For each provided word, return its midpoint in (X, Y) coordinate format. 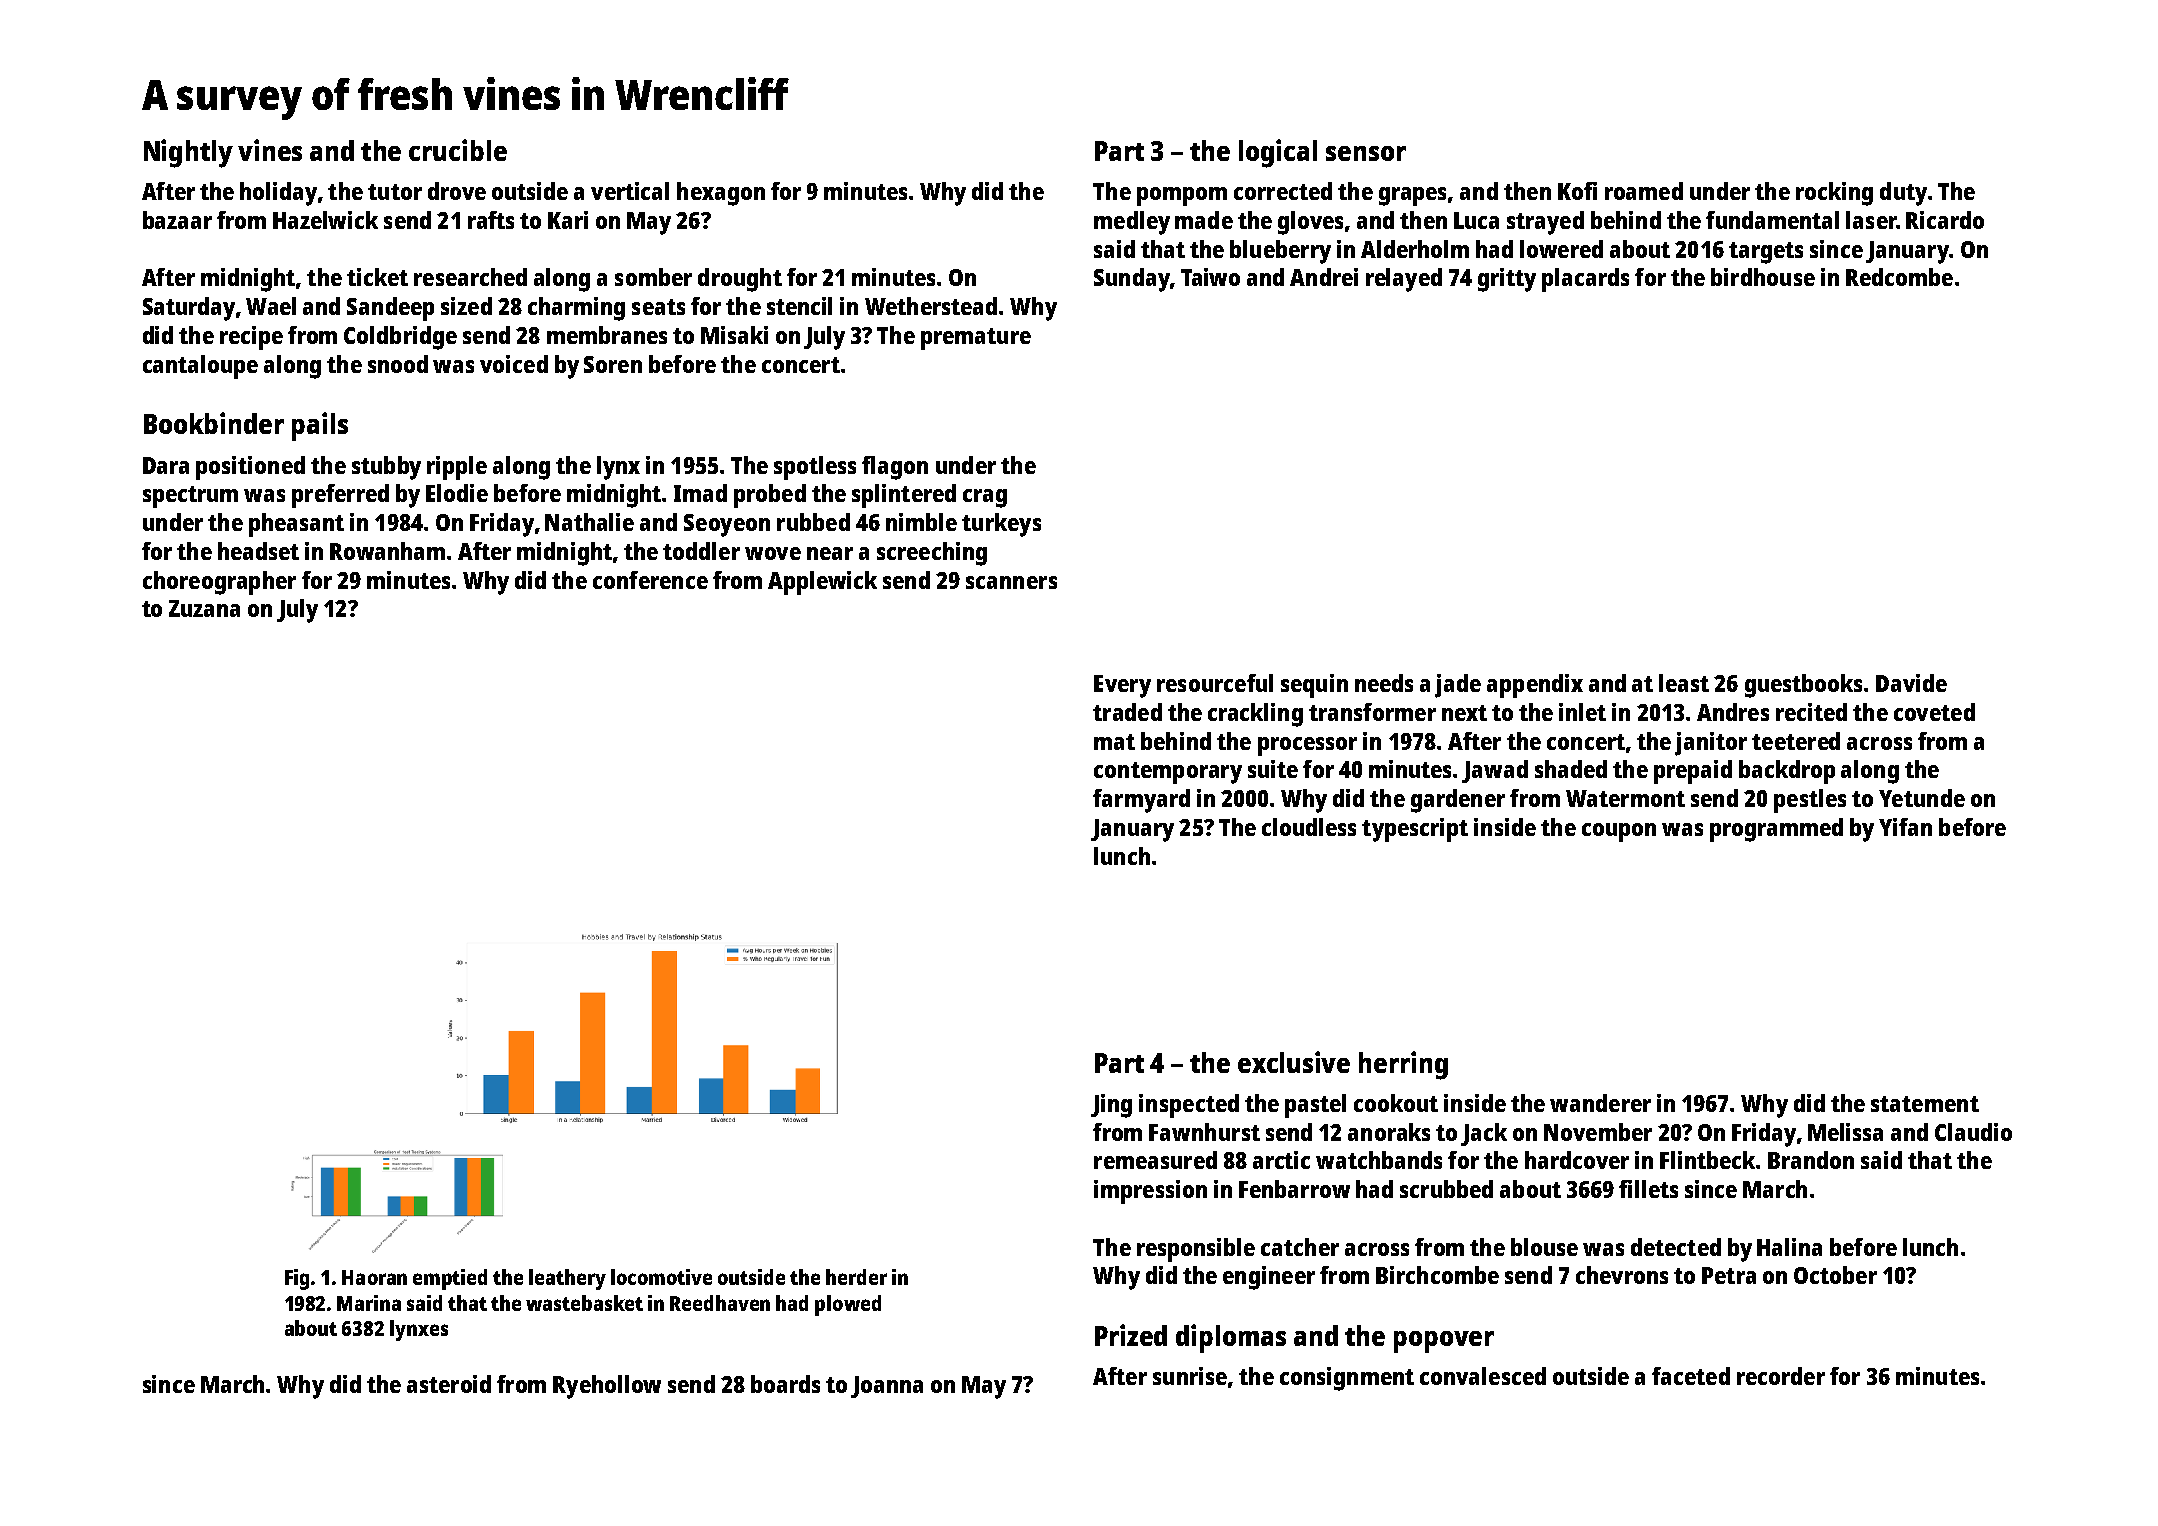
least (1684, 683)
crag (985, 498)
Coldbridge (400, 338)
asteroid (449, 1384)
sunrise (1190, 1376)
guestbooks (1805, 686)
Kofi (1577, 191)
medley (1132, 223)
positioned (250, 468)
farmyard (1141, 801)
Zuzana (204, 608)
